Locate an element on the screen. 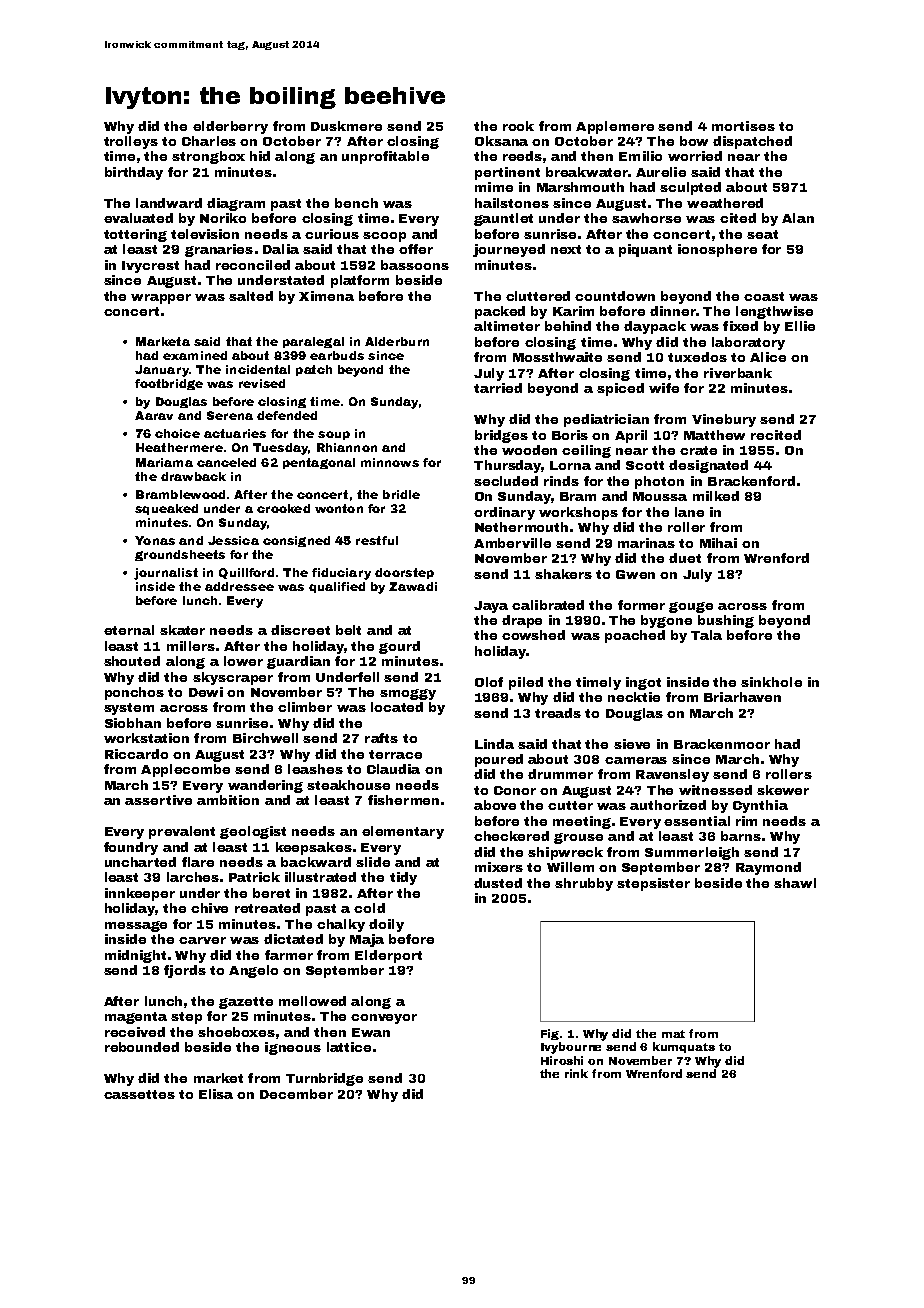  fishermen is located at coordinates (403, 800).
